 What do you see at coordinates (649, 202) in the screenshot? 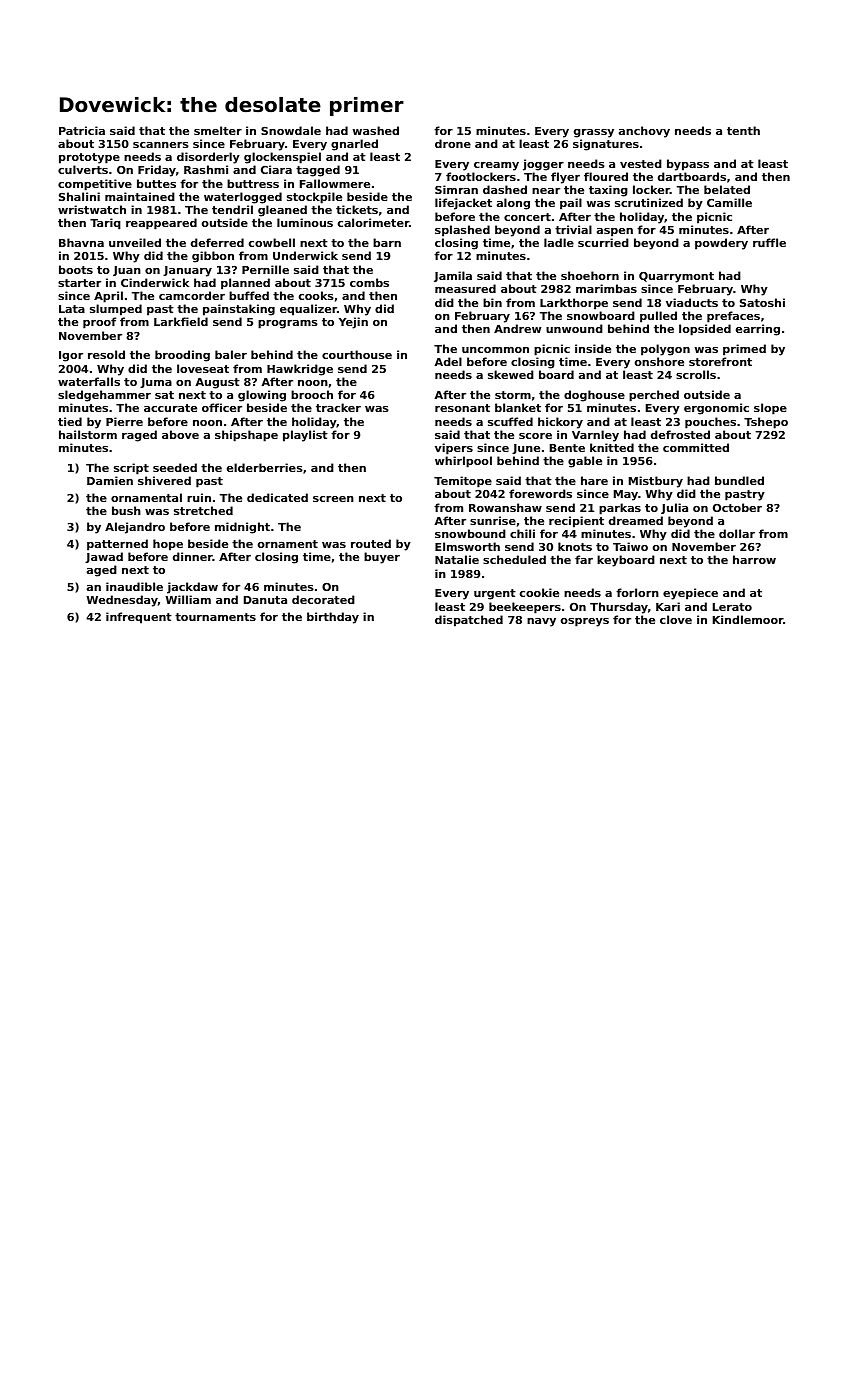
I see `scrutinized` at bounding box center [649, 202].
